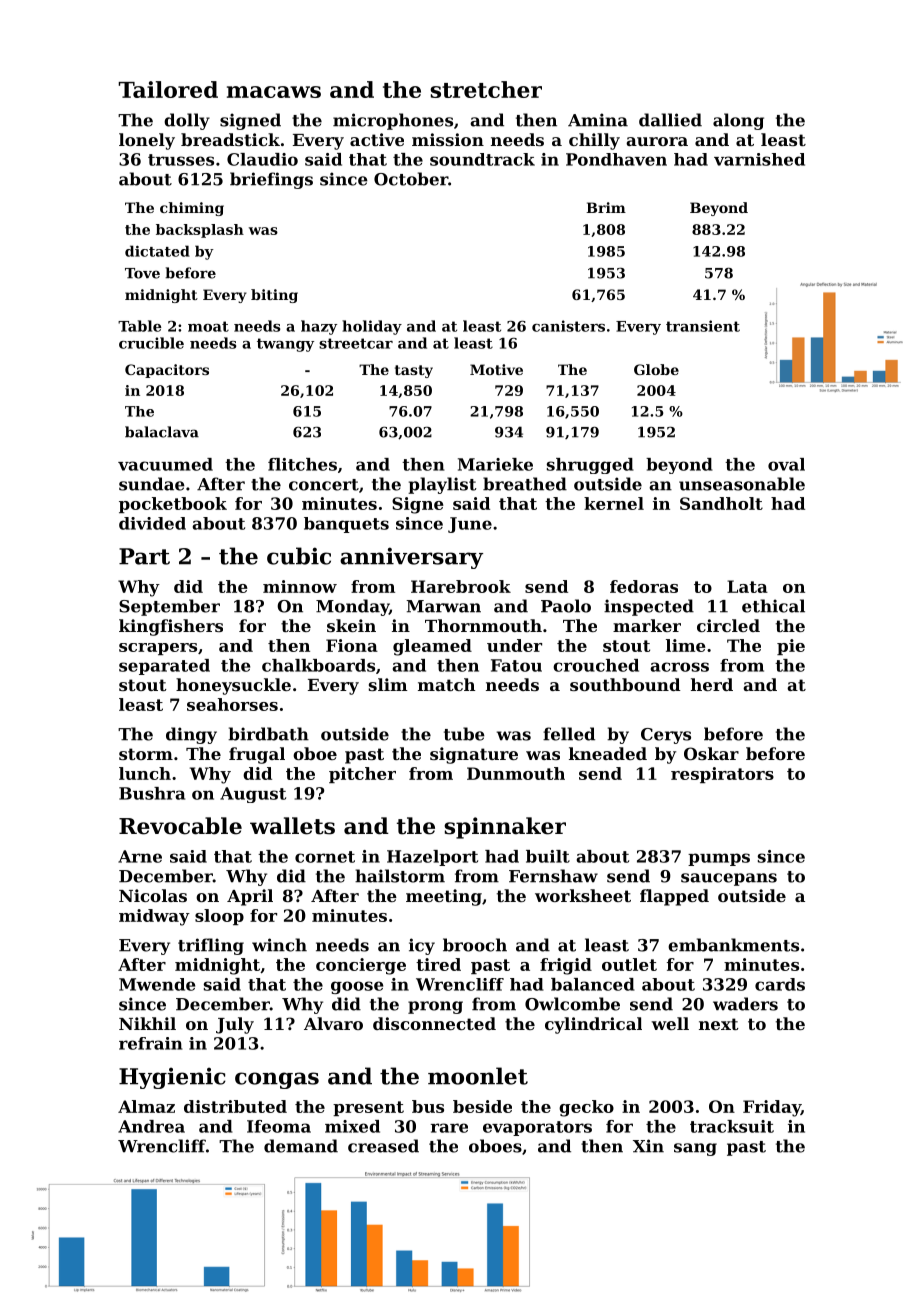 This screenshot has height=1314, width=924. Describe the element at coordinates (722, 775) in the screenshot. I see `respirators` at that location.
